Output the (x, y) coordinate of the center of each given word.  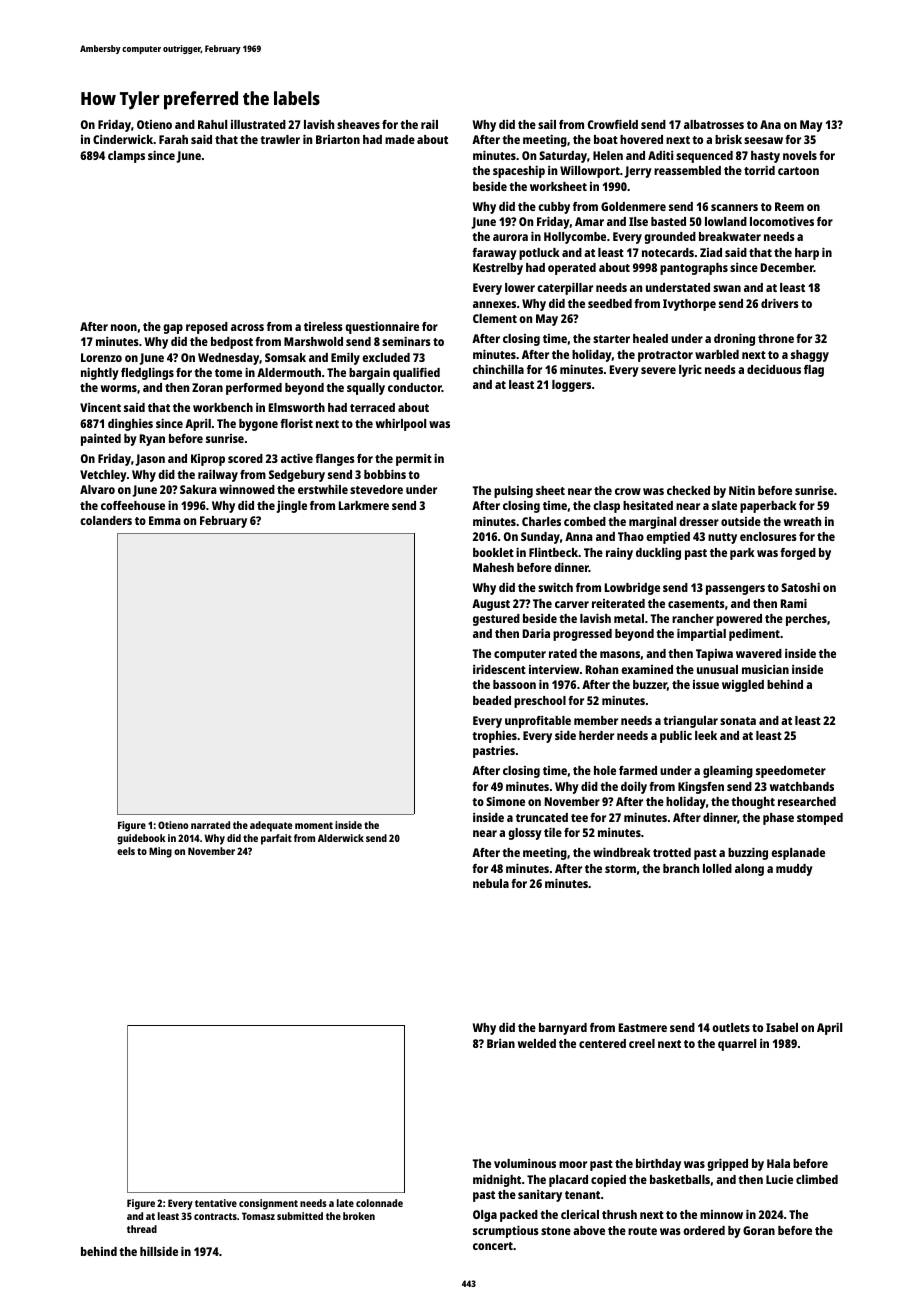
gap (173, 329)
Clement (495, 318)
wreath (802, 521)
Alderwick (341, 838)
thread (142, 1229)
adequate (271, 826)
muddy (794, 870)
